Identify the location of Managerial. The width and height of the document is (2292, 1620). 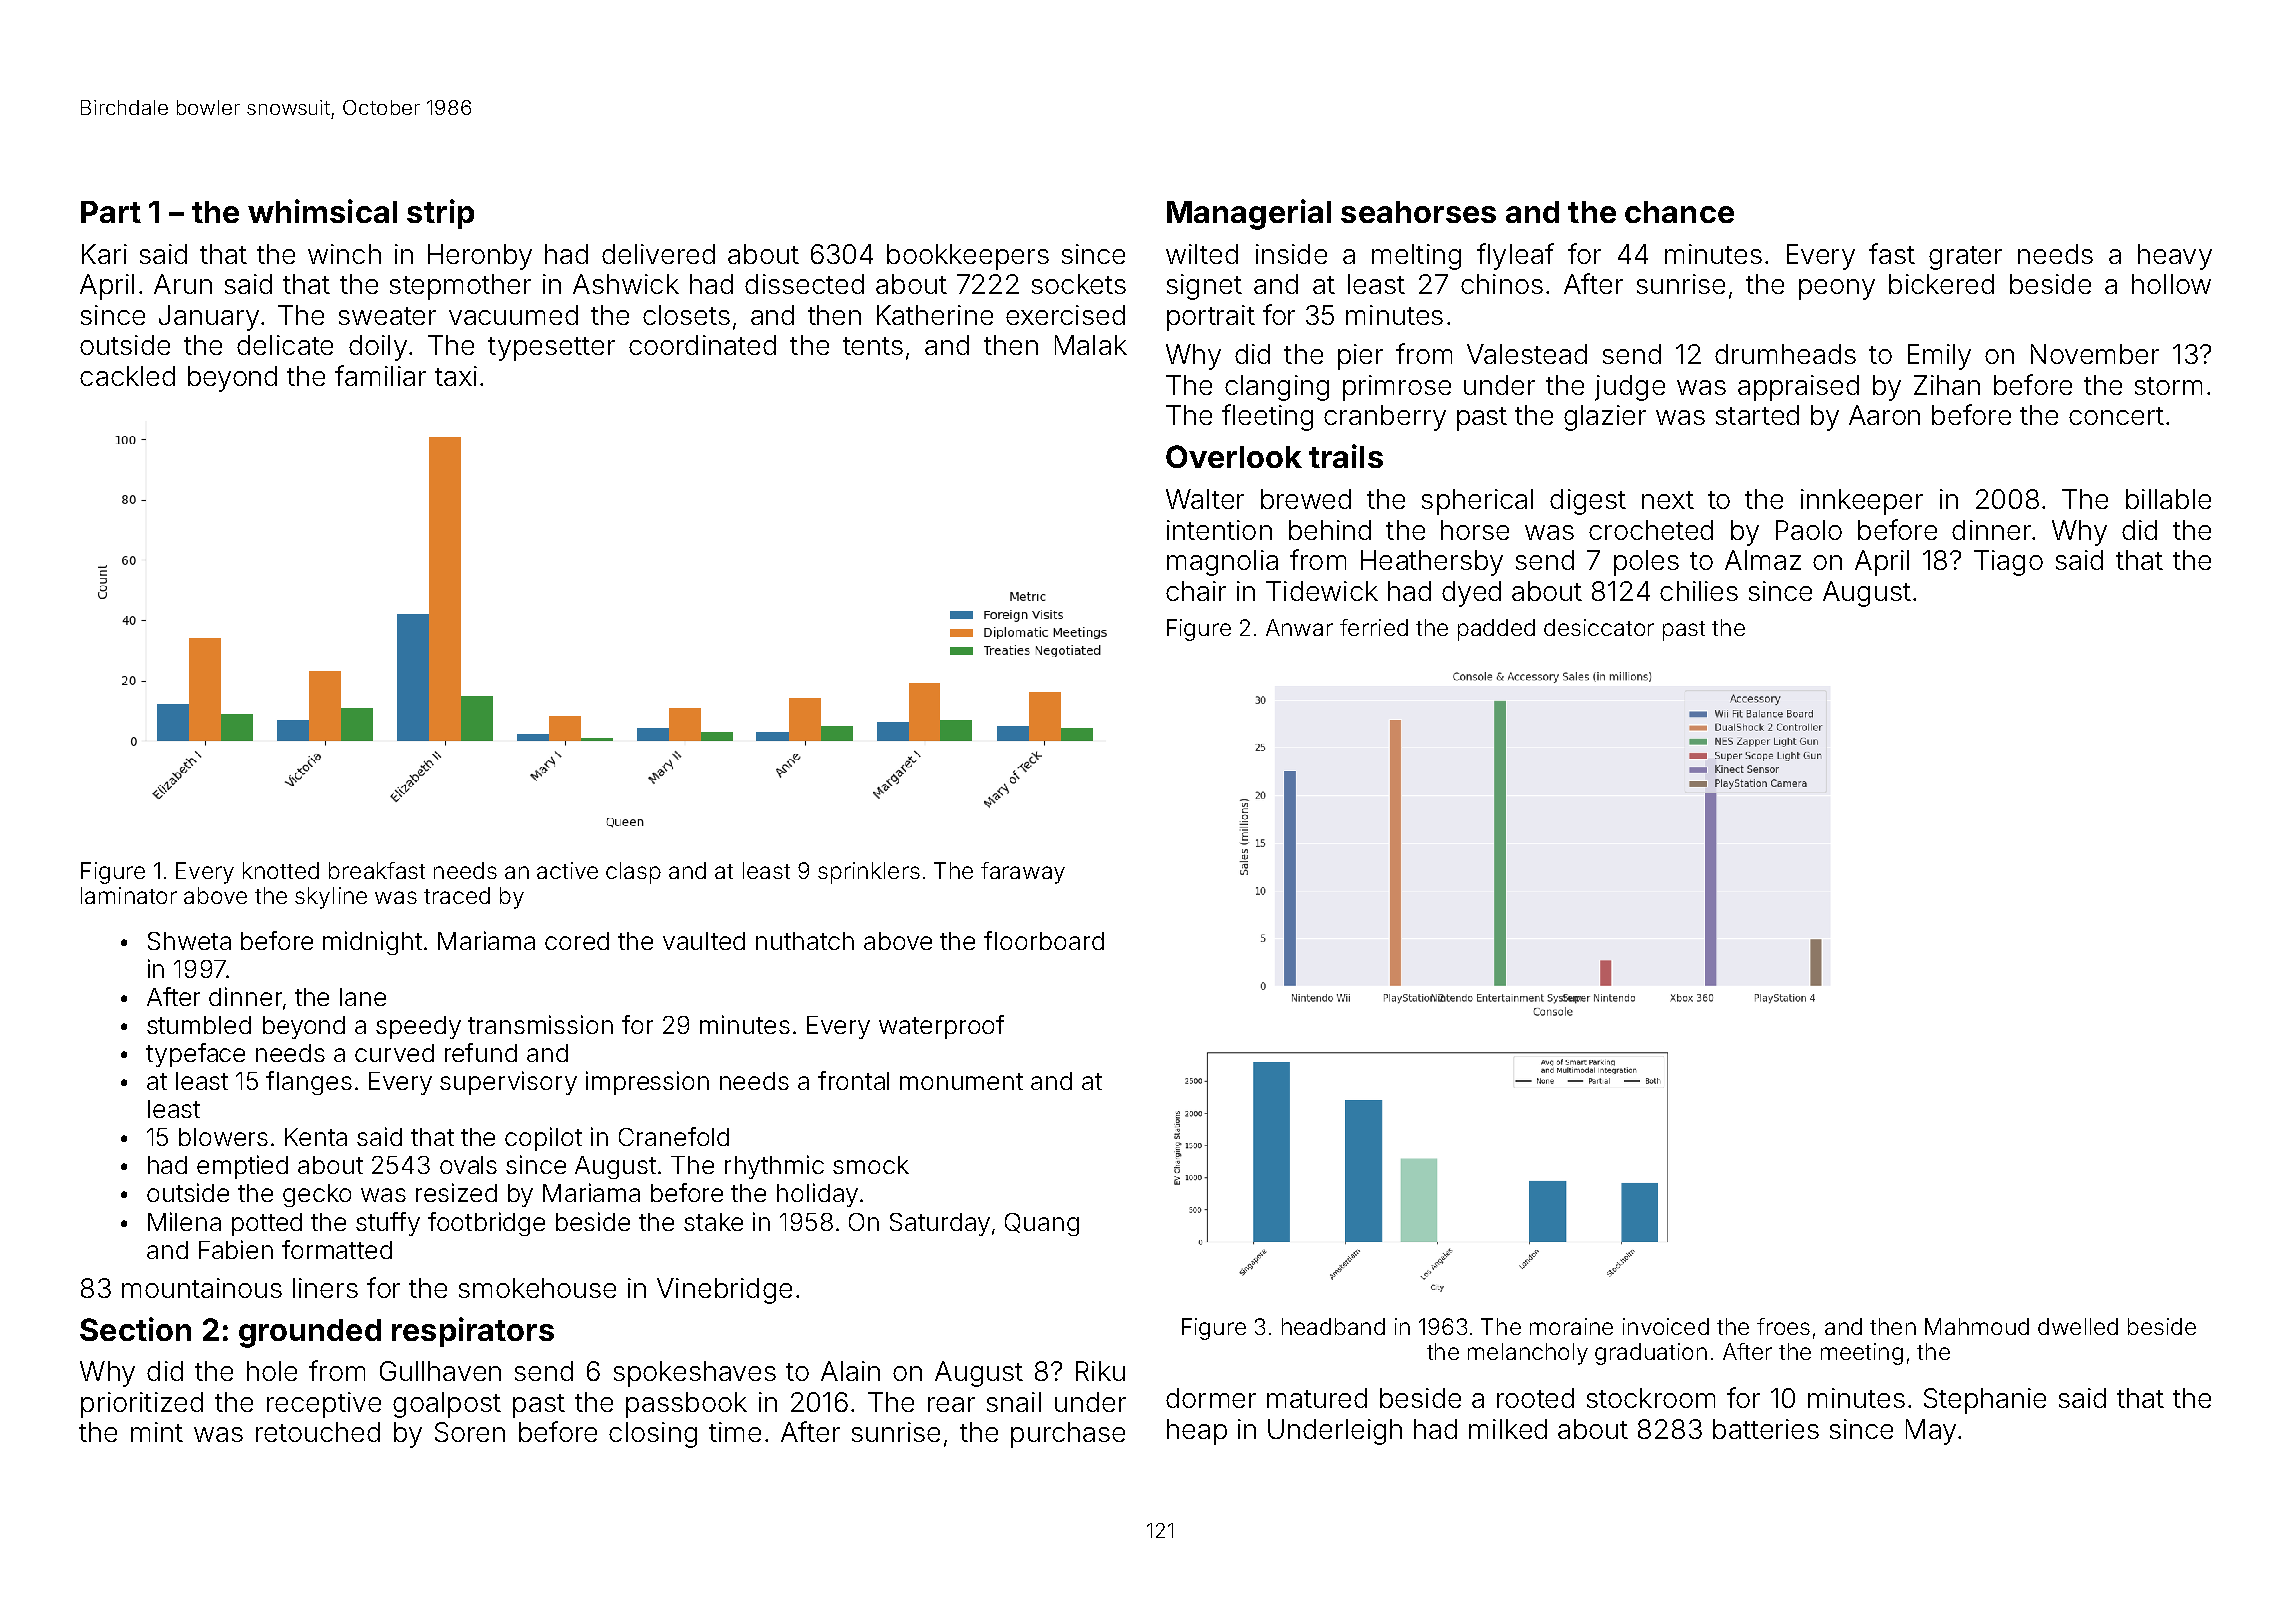
(1249, 214).
